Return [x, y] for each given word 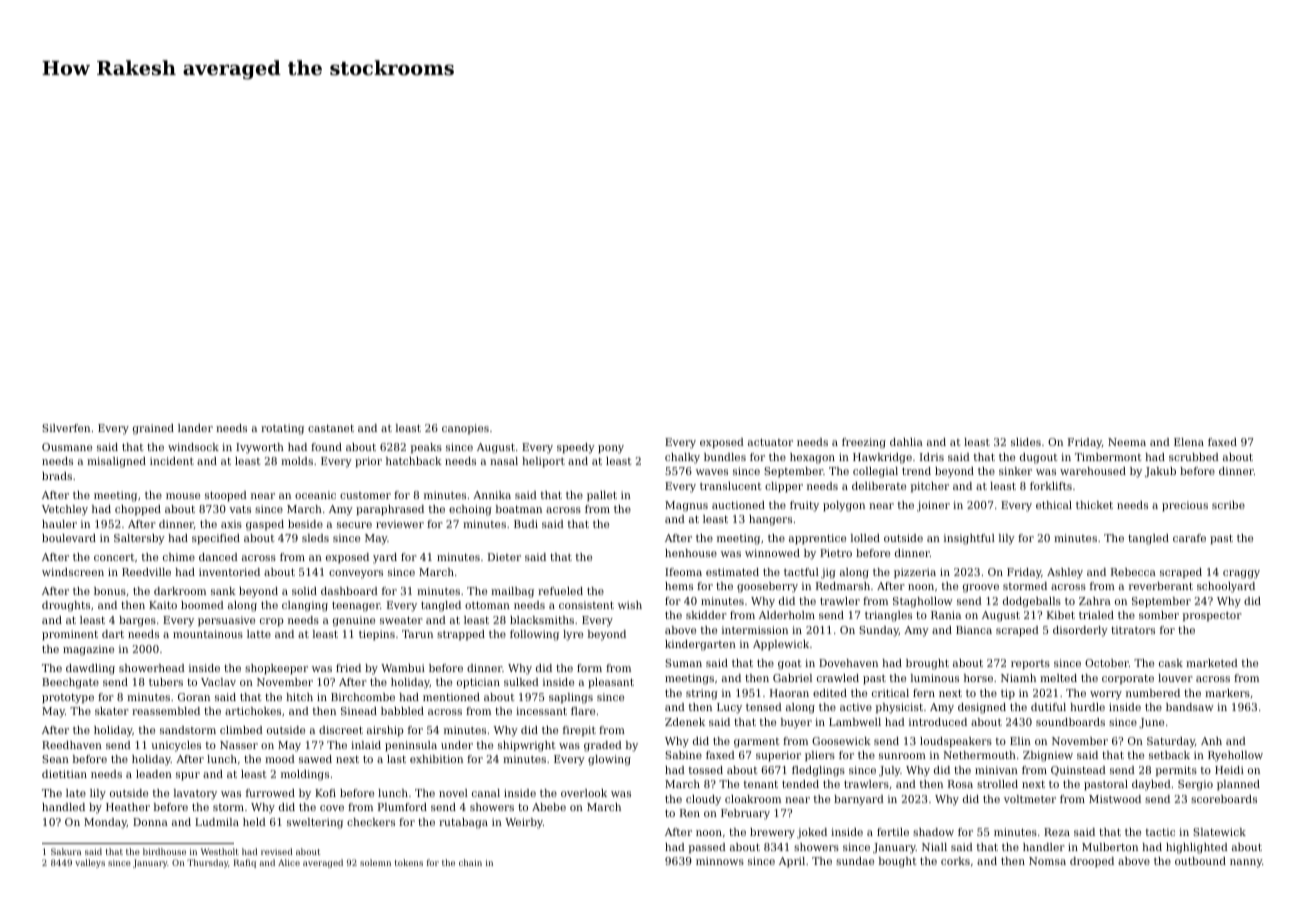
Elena [1189, 442]
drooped [1092, 862]
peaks [426, 448]
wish [630, 605]
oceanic [315, 495]
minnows [720, 861]
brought [927, 664]
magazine [88, 650]
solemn [375, 862]
